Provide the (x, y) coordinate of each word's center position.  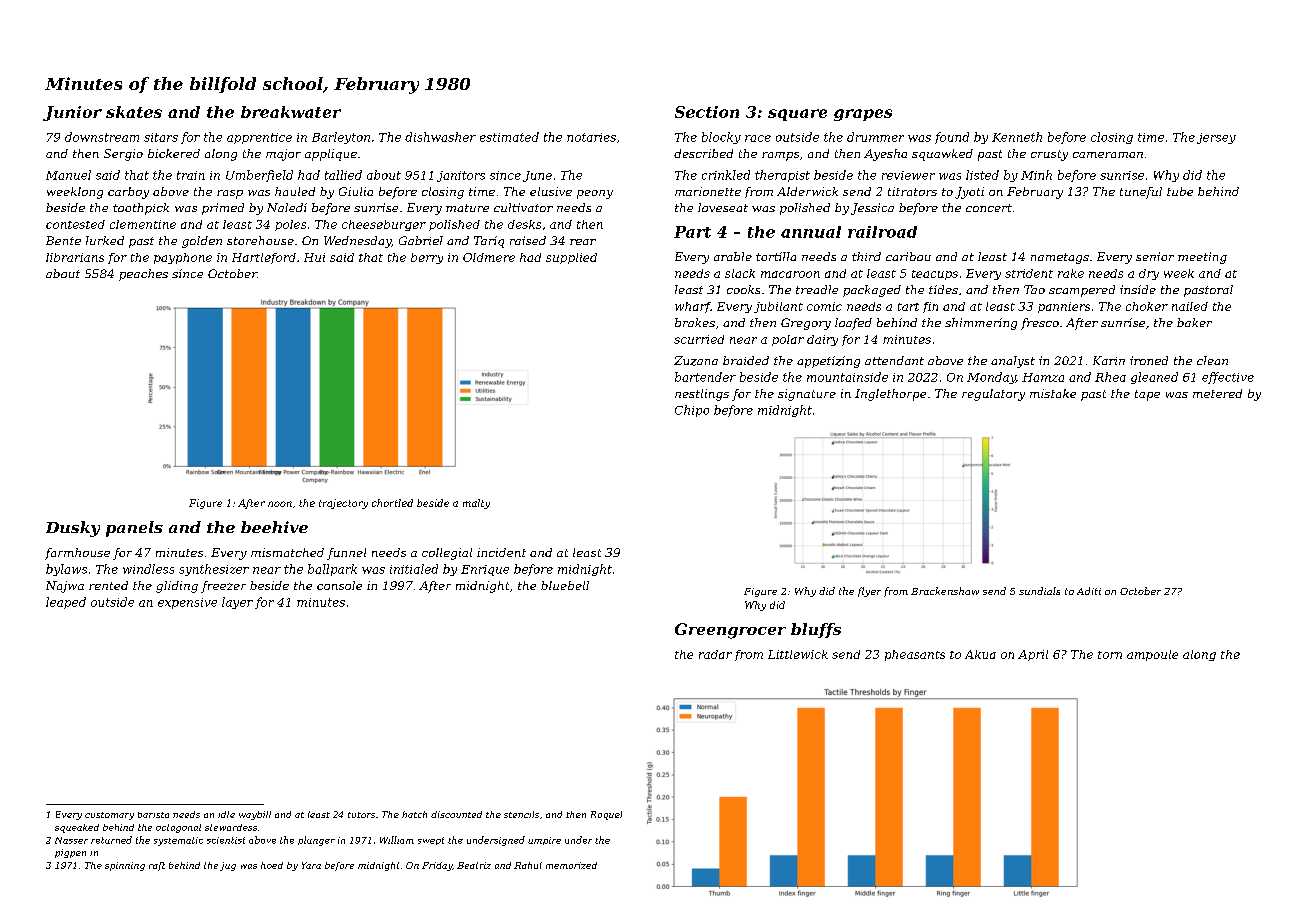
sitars (161, 137)
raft (157, 866)
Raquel (606, 815)
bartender (705, 377)
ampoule (1152, 655)
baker (1194, 322)
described (703, 153)
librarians (75, 257)
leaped (66, 603)
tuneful (1141, 193)
